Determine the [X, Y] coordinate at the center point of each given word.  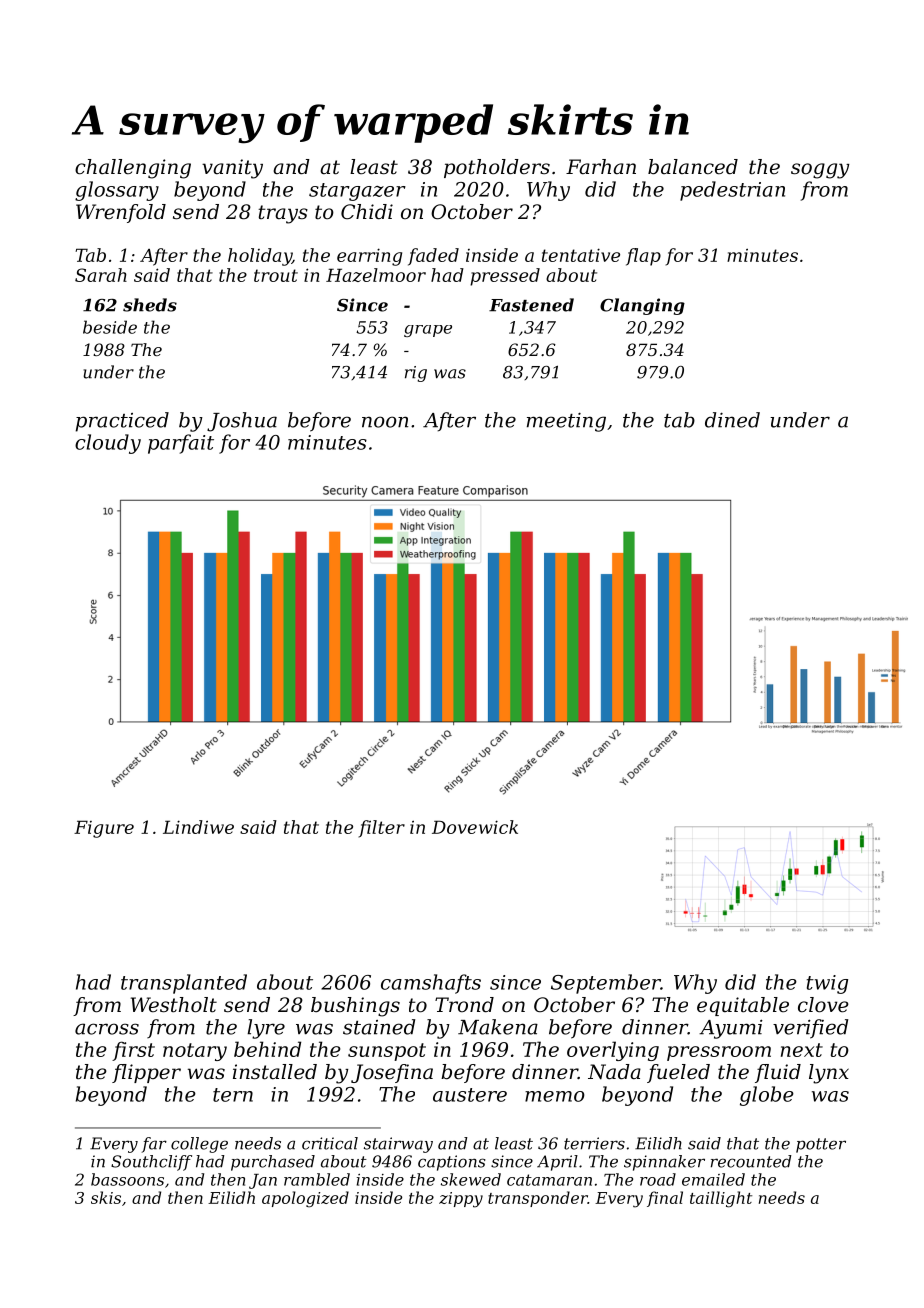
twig [827, 984]
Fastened [531, 305]
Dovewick [475, 827]
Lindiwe [198, 827]
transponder [538, 1199]
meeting [566, 422]
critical [330, 1143]
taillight [721, 1199]
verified [810, 1029]
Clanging [642, 306]
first [133, 1051]
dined [732, 420]
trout [276, 275]
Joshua [242, 422]
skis [106, 1197]
